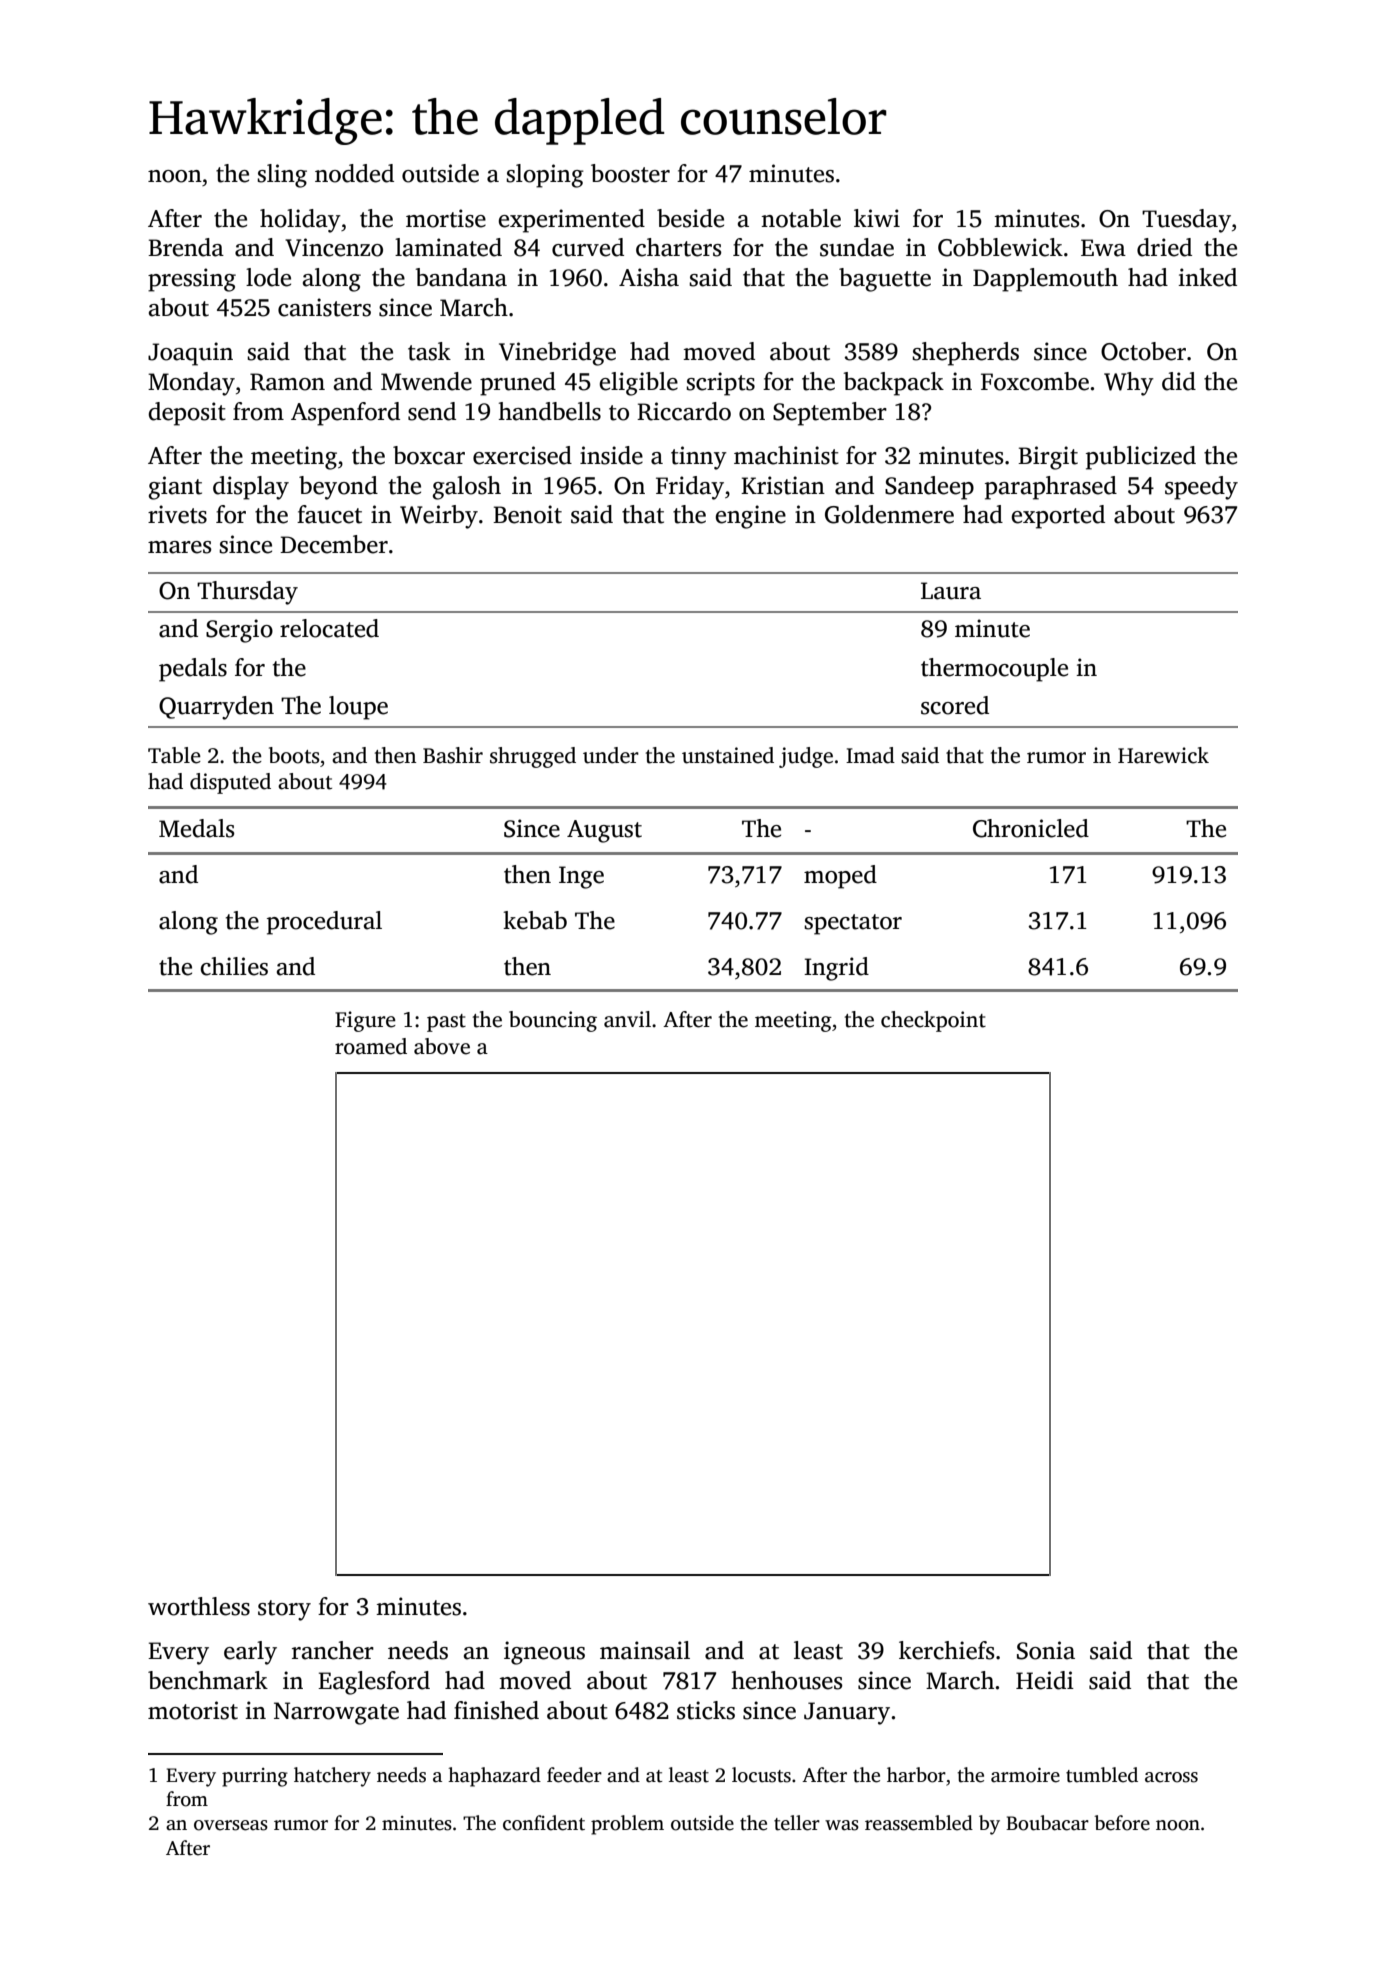  Describe the element at coordinates (354, 173) in the document. I see `nodded` at that location.
